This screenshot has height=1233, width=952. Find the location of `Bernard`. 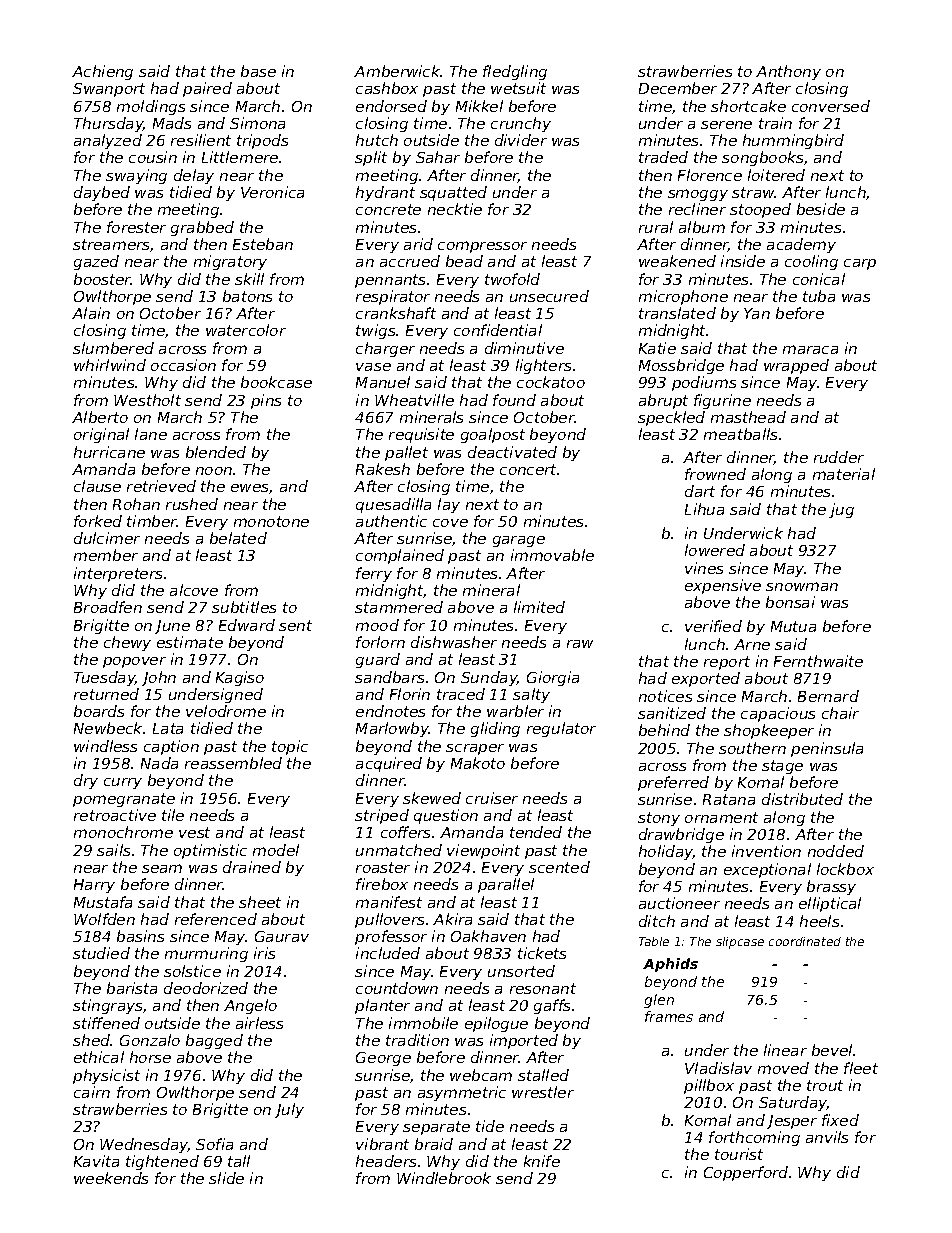

Bernard is located at coordinates (828, 696).
